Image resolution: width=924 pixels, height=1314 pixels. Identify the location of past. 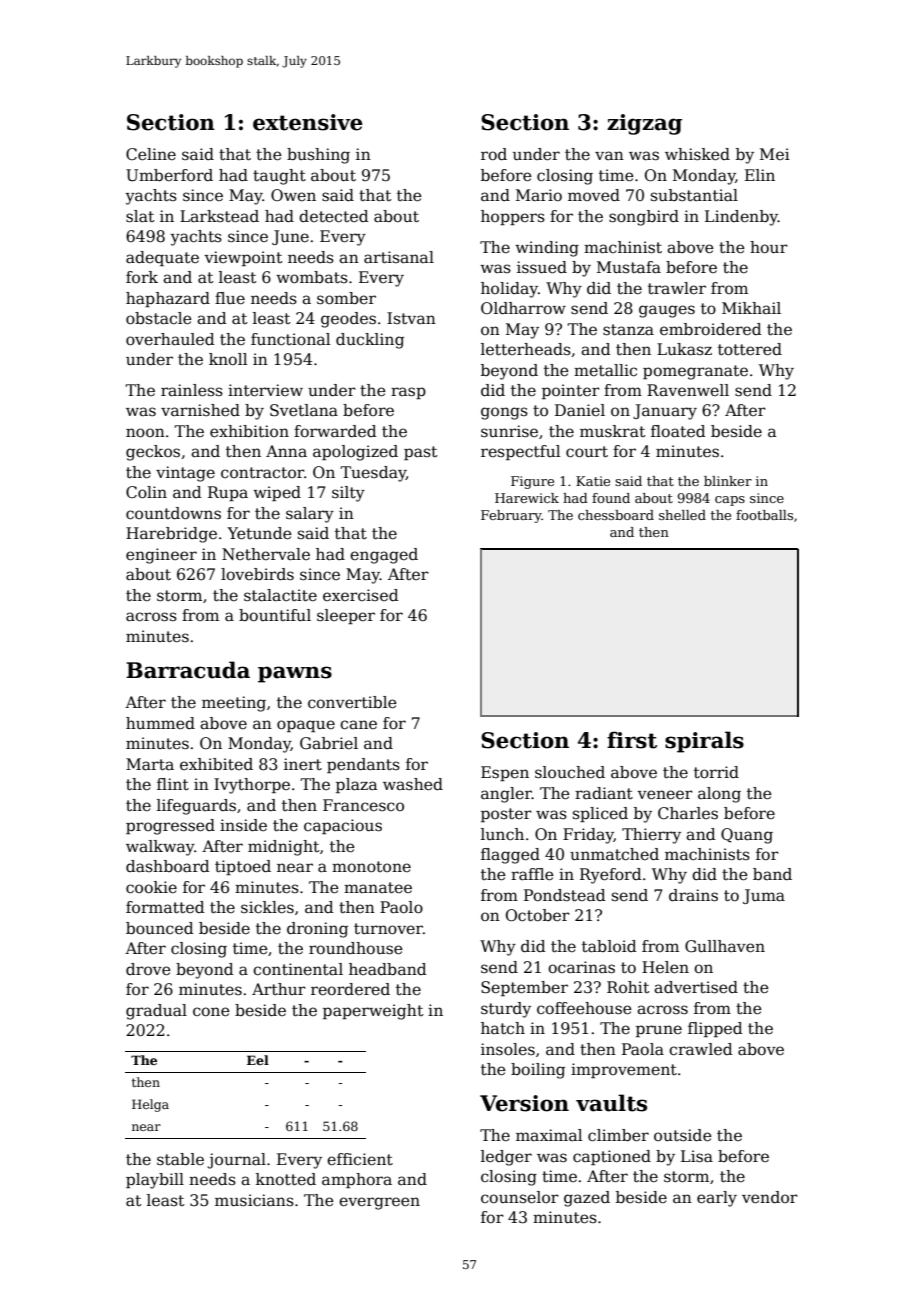
(420, 453).
